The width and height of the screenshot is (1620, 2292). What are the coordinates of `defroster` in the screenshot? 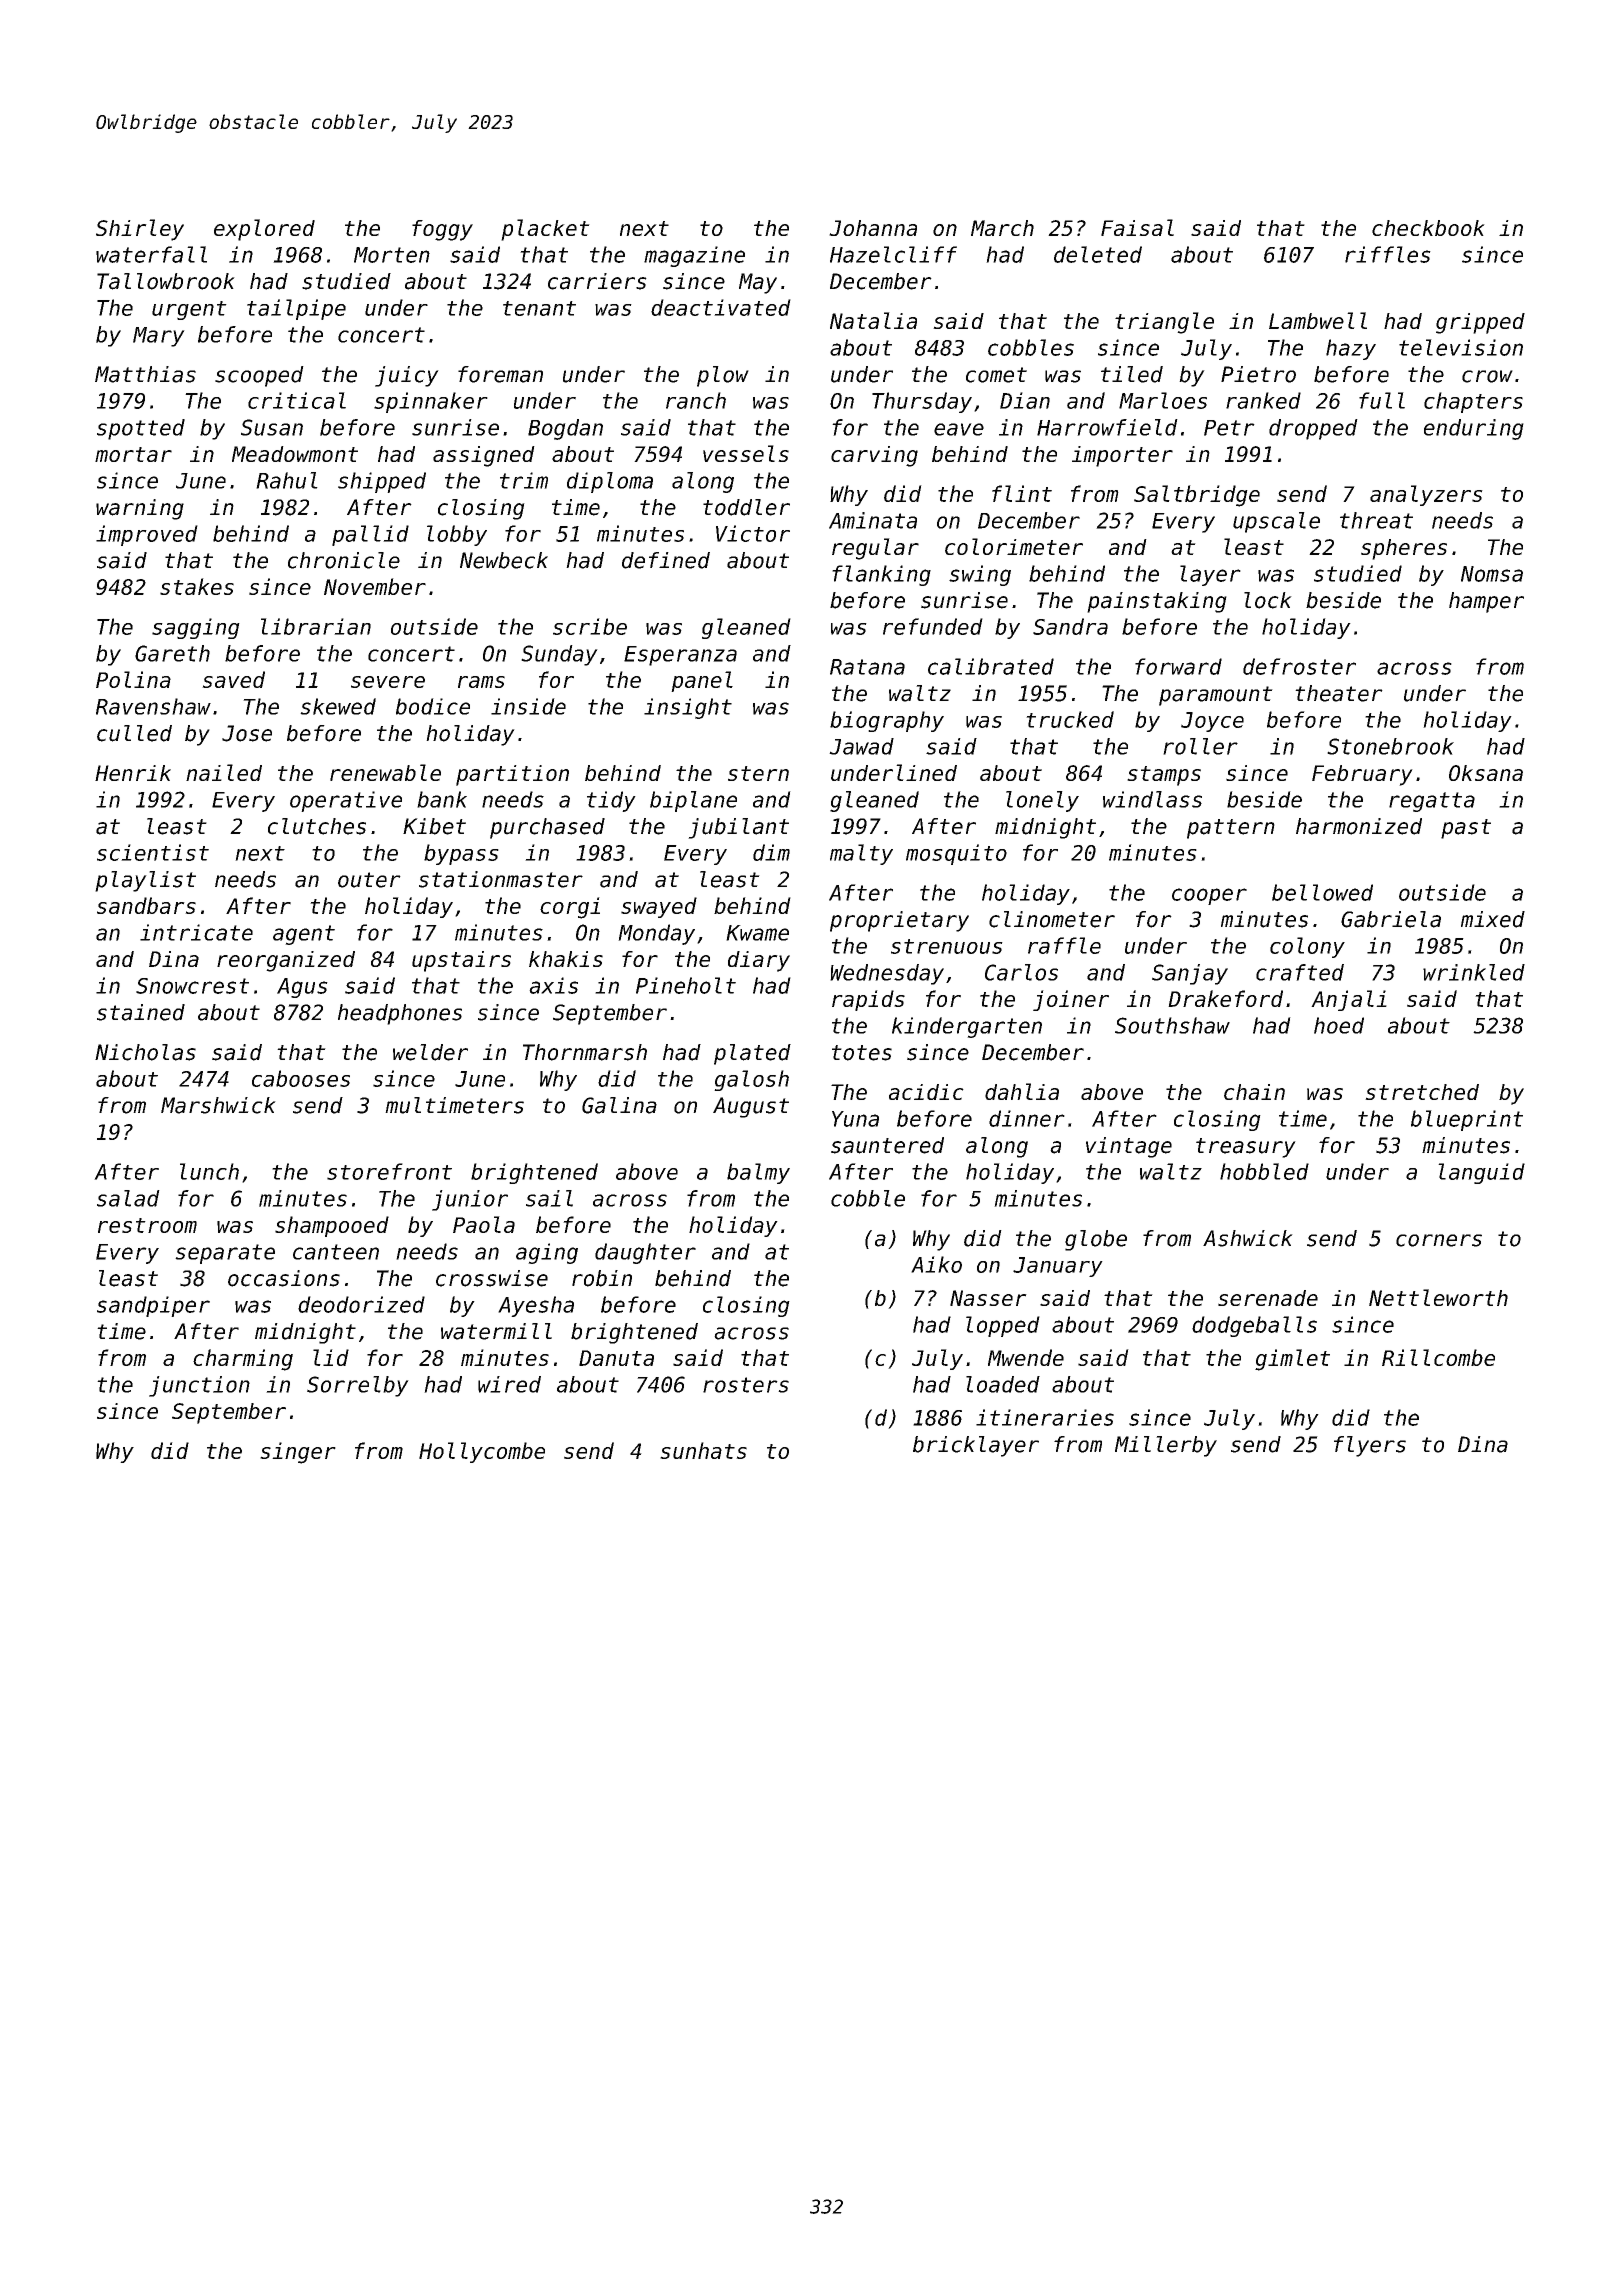 It's located at (1299, 666).
